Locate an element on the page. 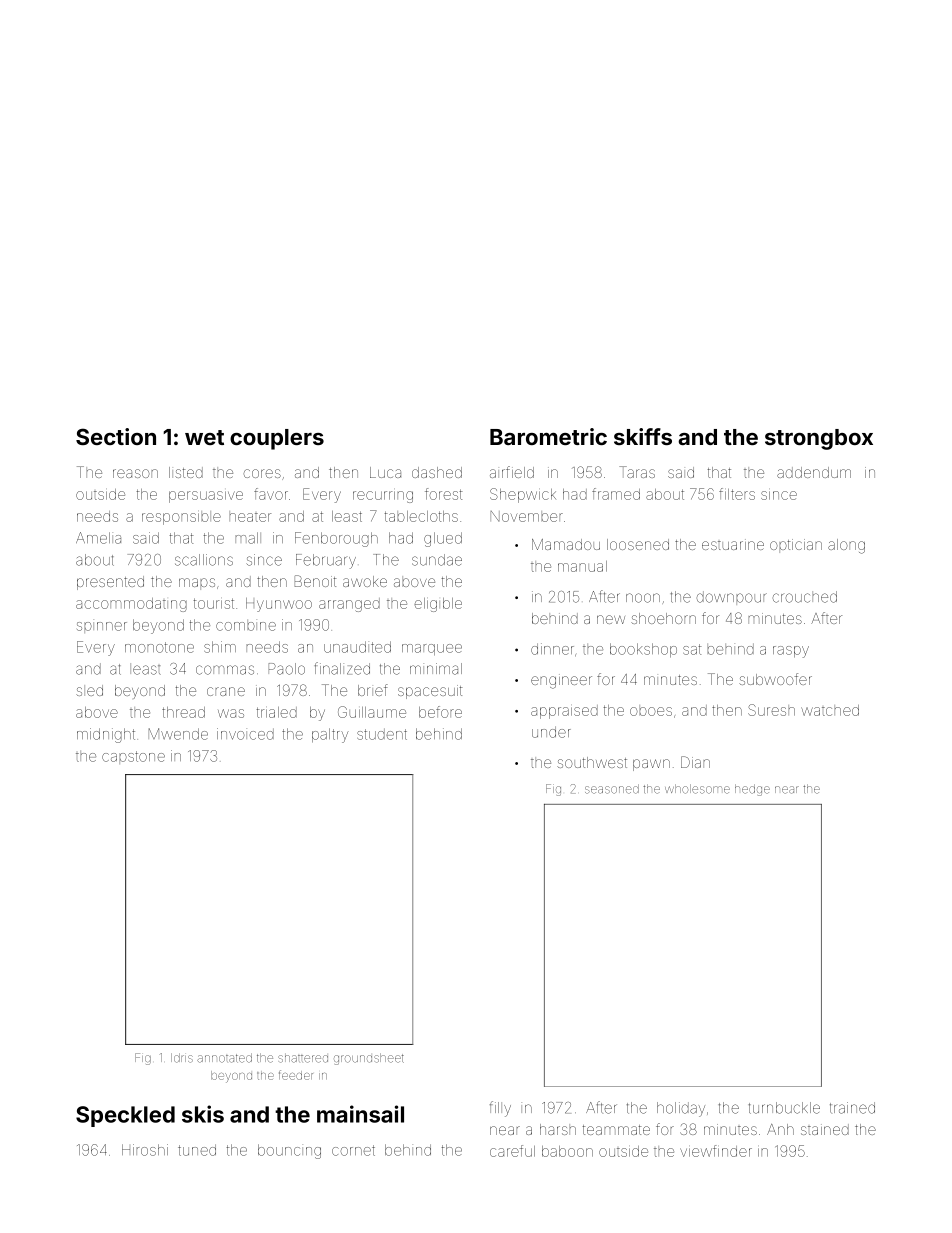 Image resolution: width=952 pixels, height=1233 pixels. Hiroshi is located at coordinates (145, 1150).
